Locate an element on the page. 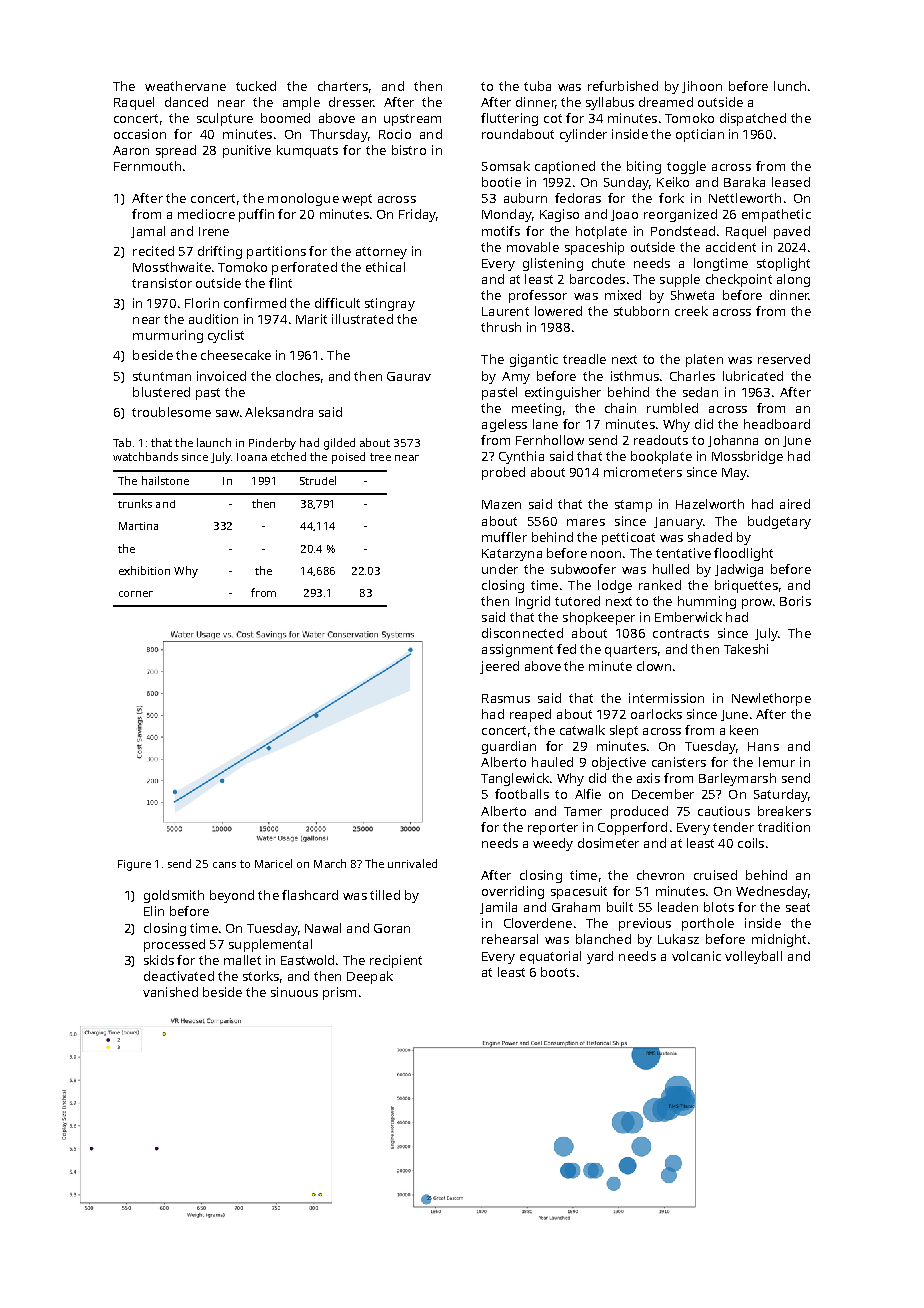 The height and width of the image is (1308, 924). Maricel is located at coordinates (273, 863).
